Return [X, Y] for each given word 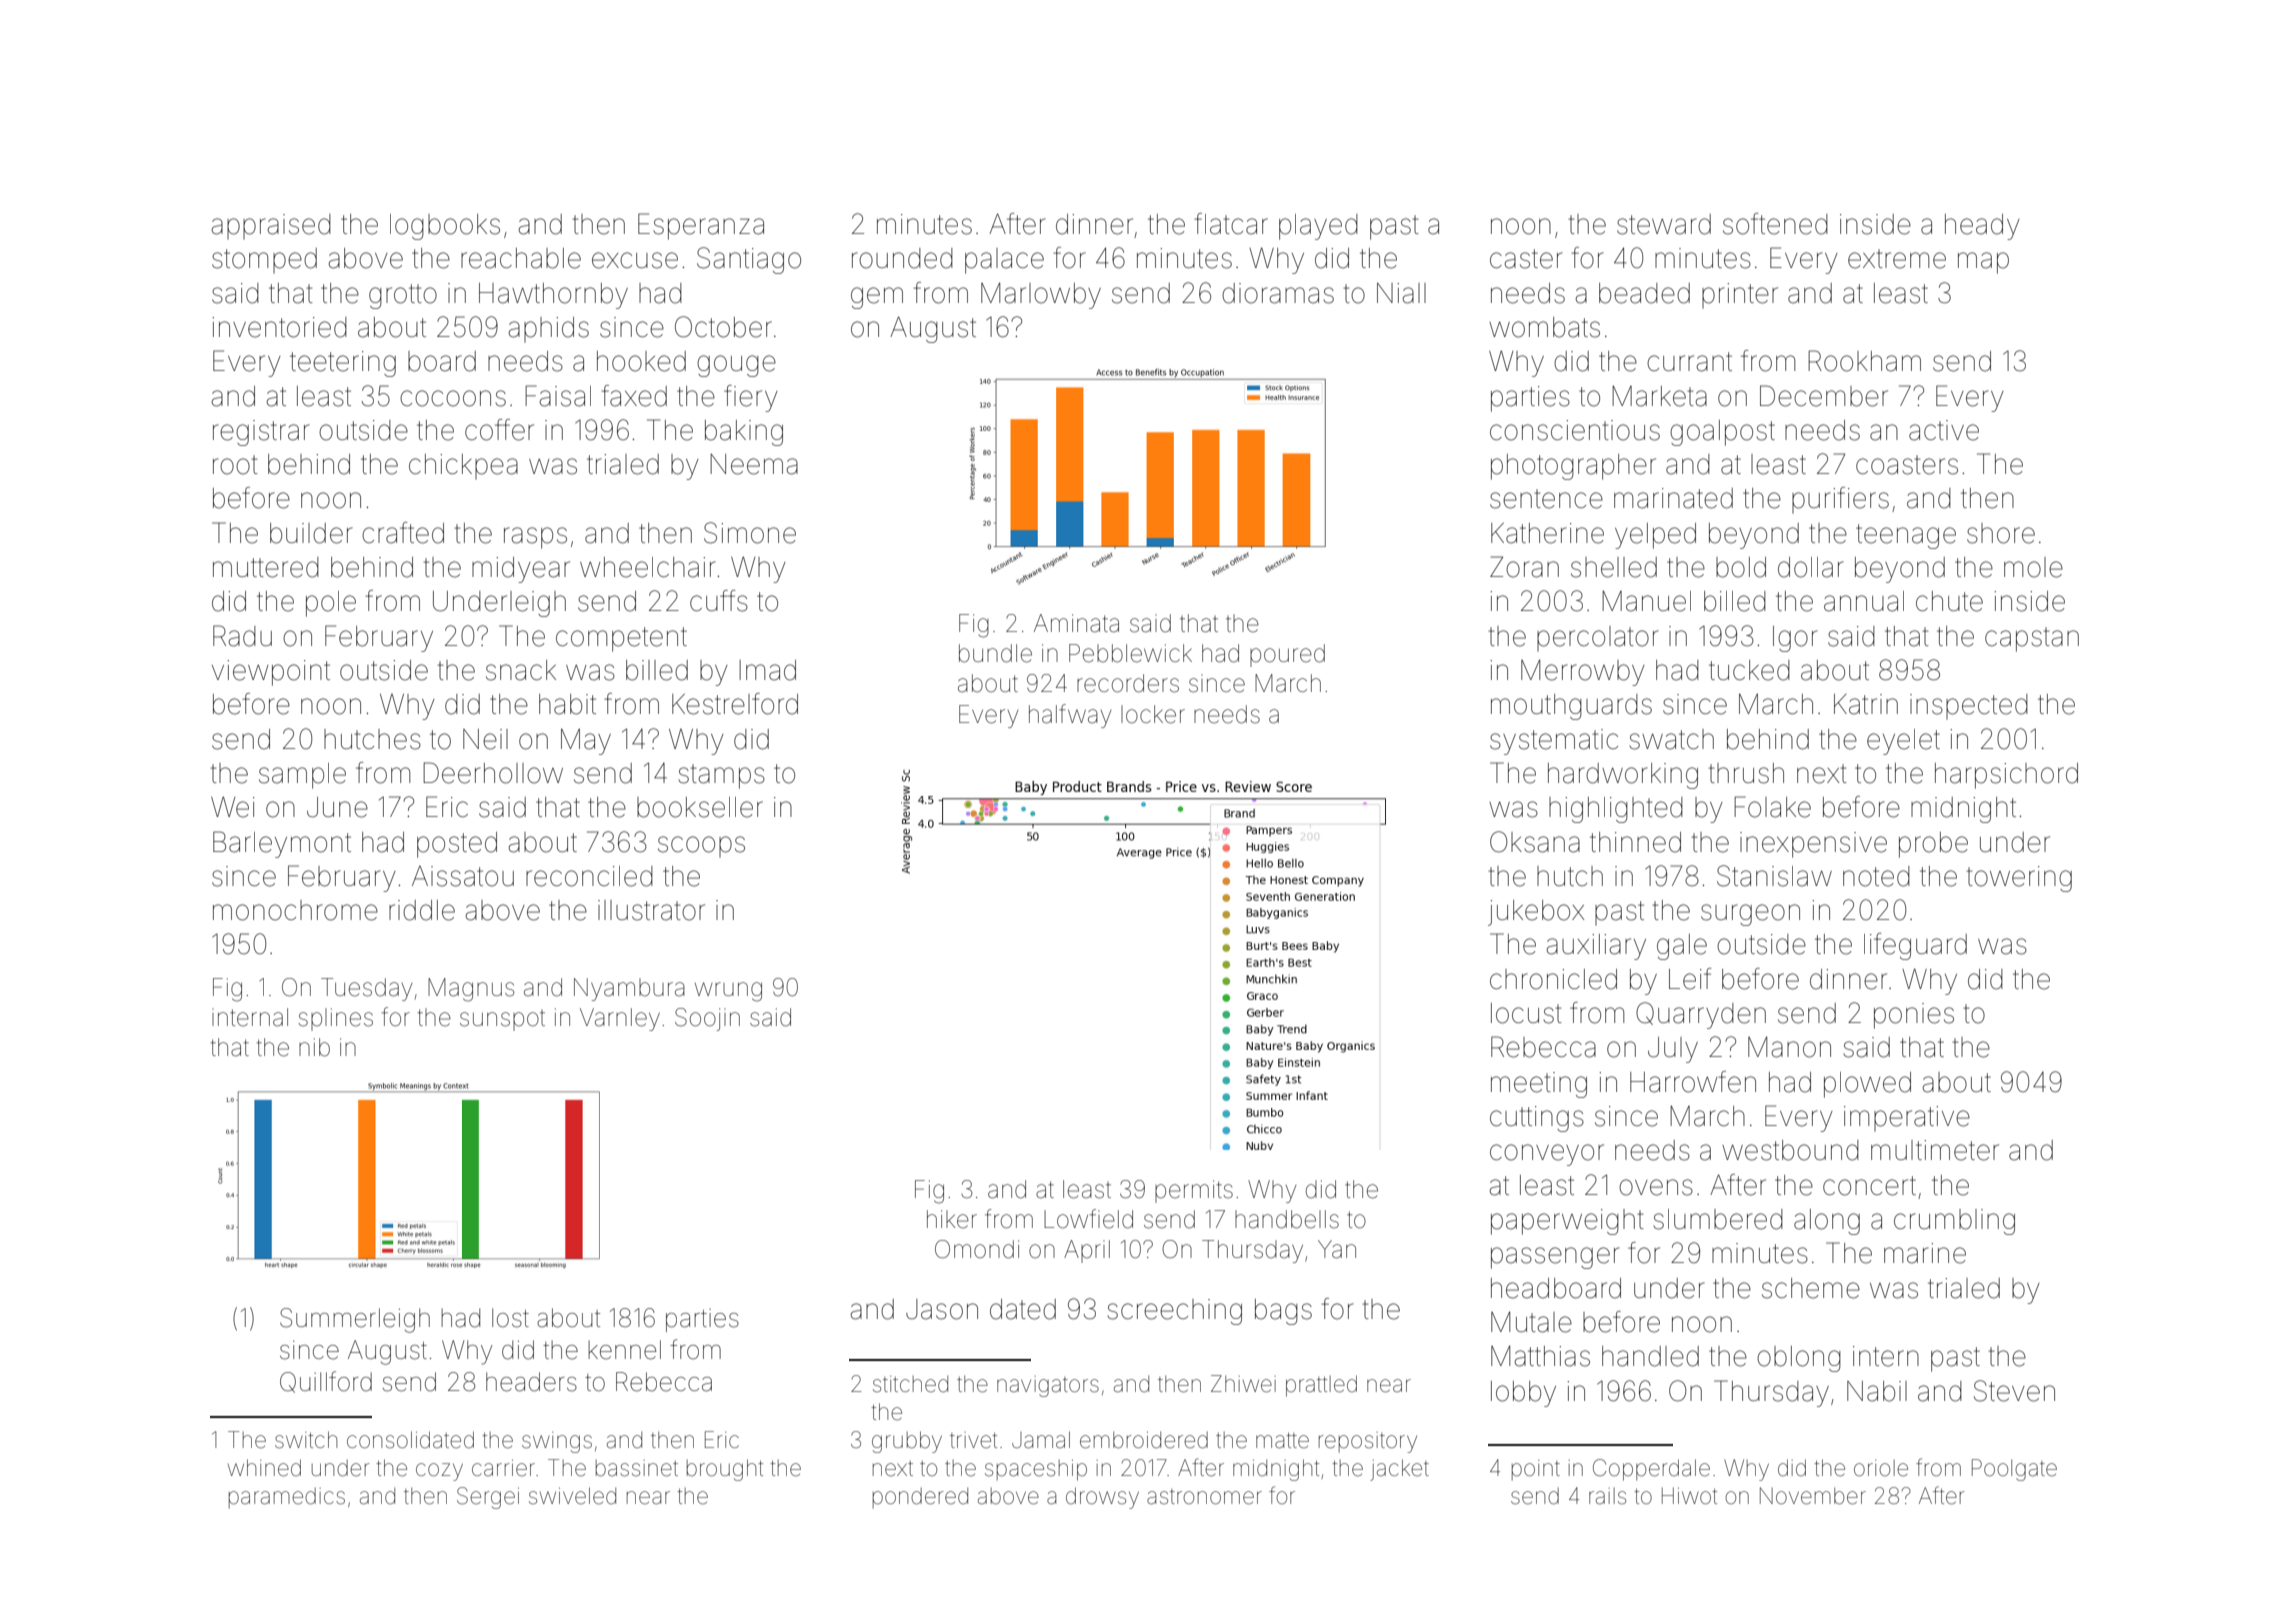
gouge [736, 366]
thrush [1746, 773]
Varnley [620, 1019]
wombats [1544, 327]
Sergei [488, 1498]
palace [1004, 261]
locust [1526, 1013]
